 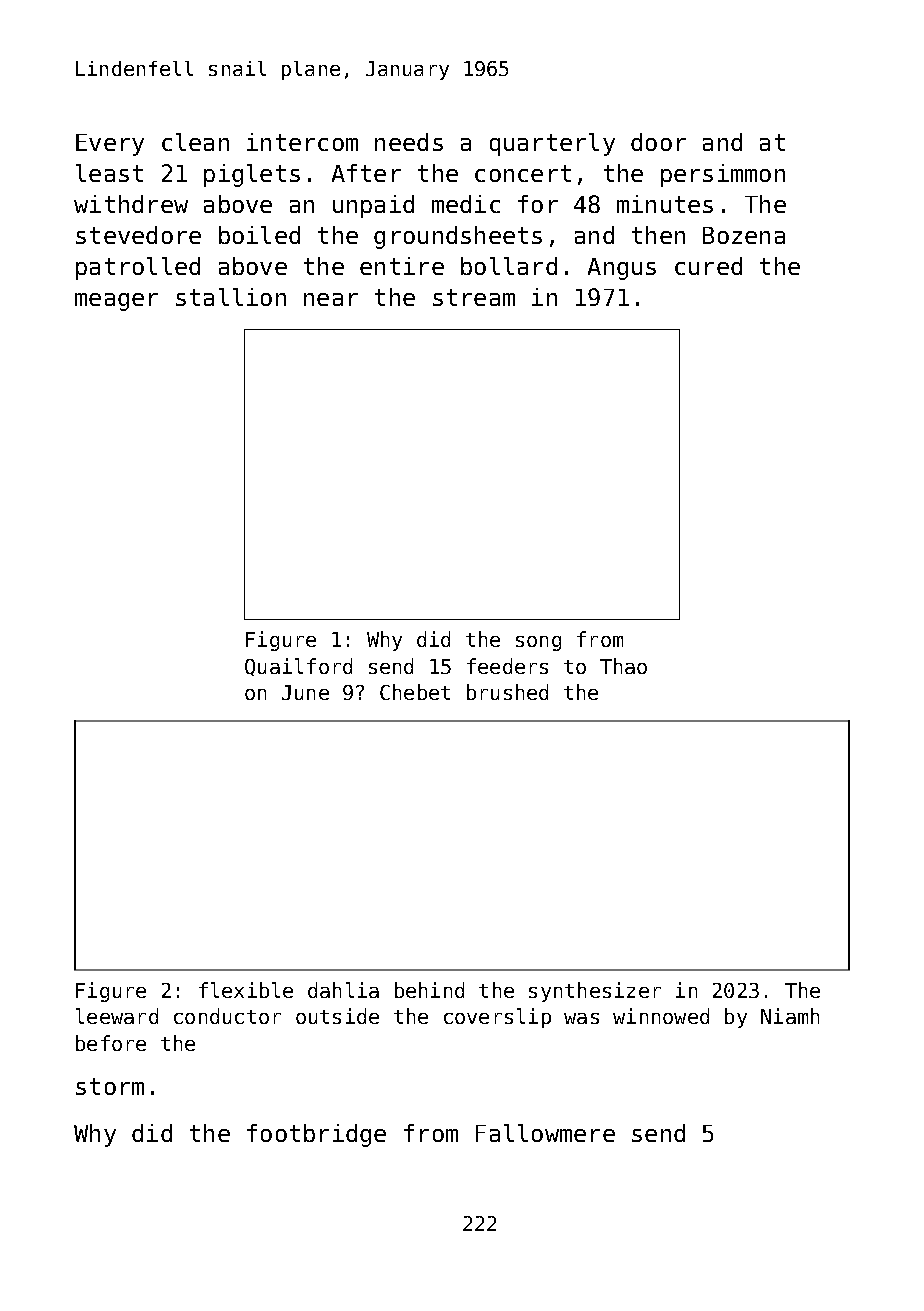 I want to click on needs, so click(x=409, y=142).
